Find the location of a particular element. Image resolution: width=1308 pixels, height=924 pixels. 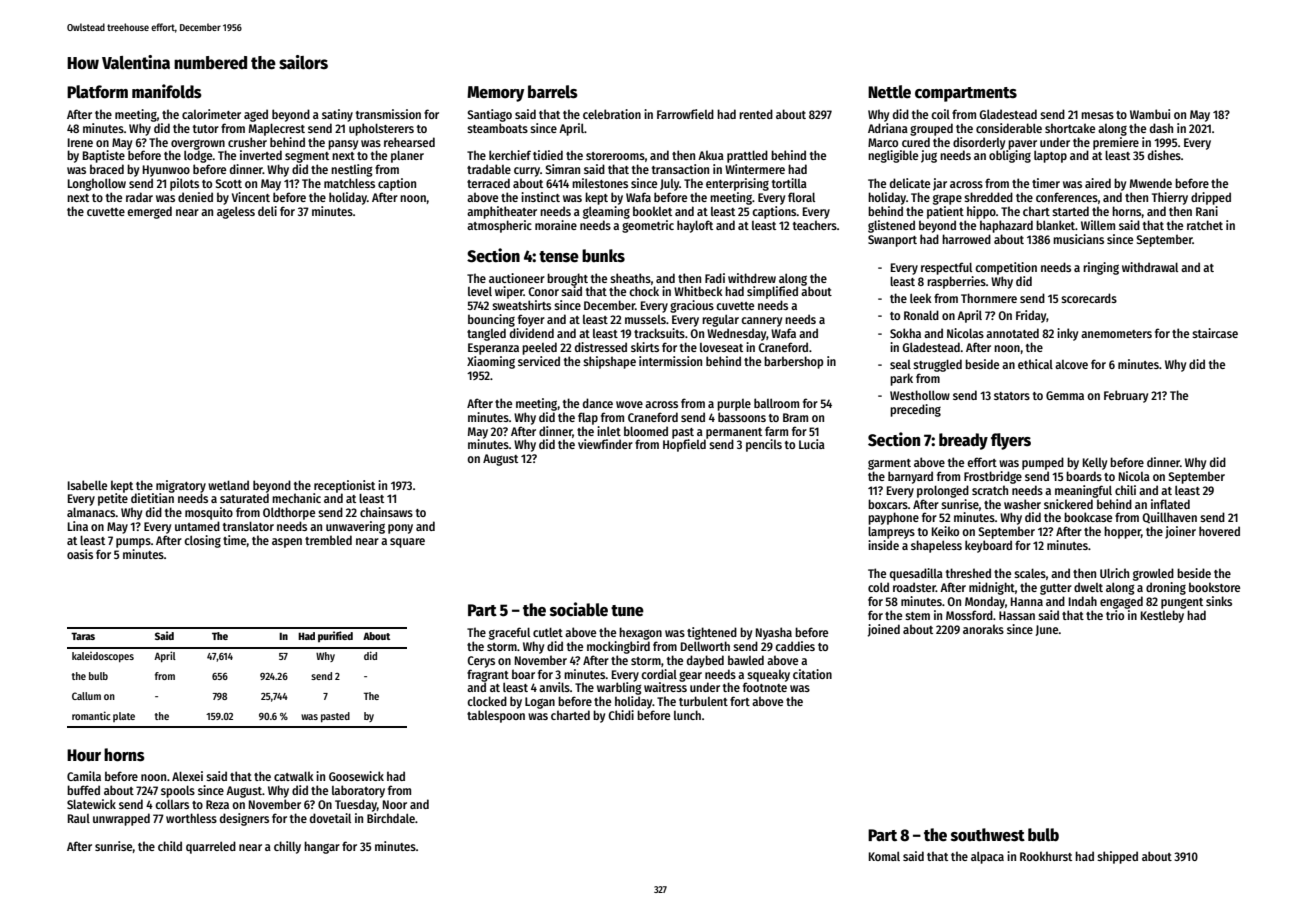

Komal is located at coordinates (884, 856).
